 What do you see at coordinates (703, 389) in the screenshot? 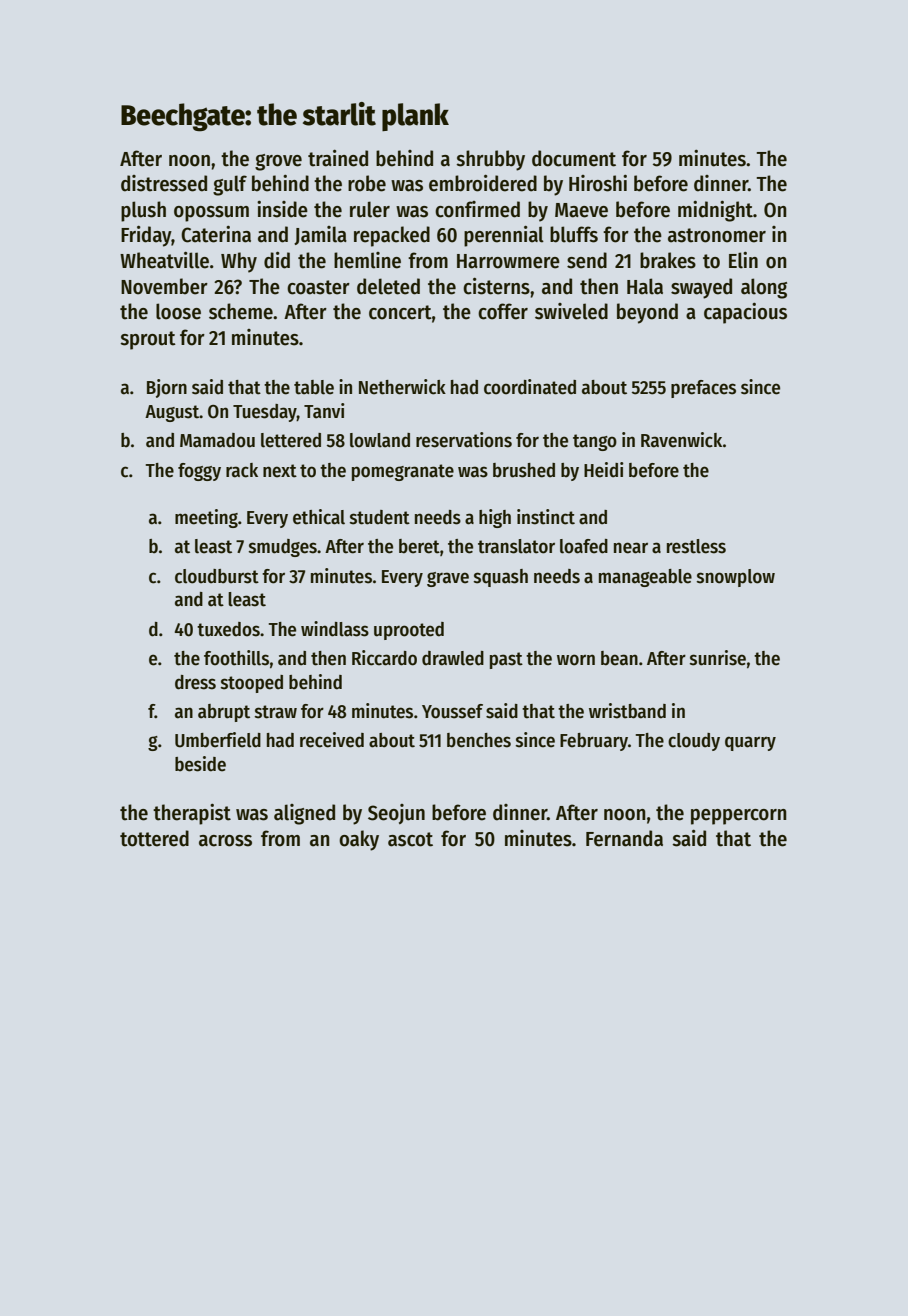
I see `prefaces` at bounding box center [703, 389].
